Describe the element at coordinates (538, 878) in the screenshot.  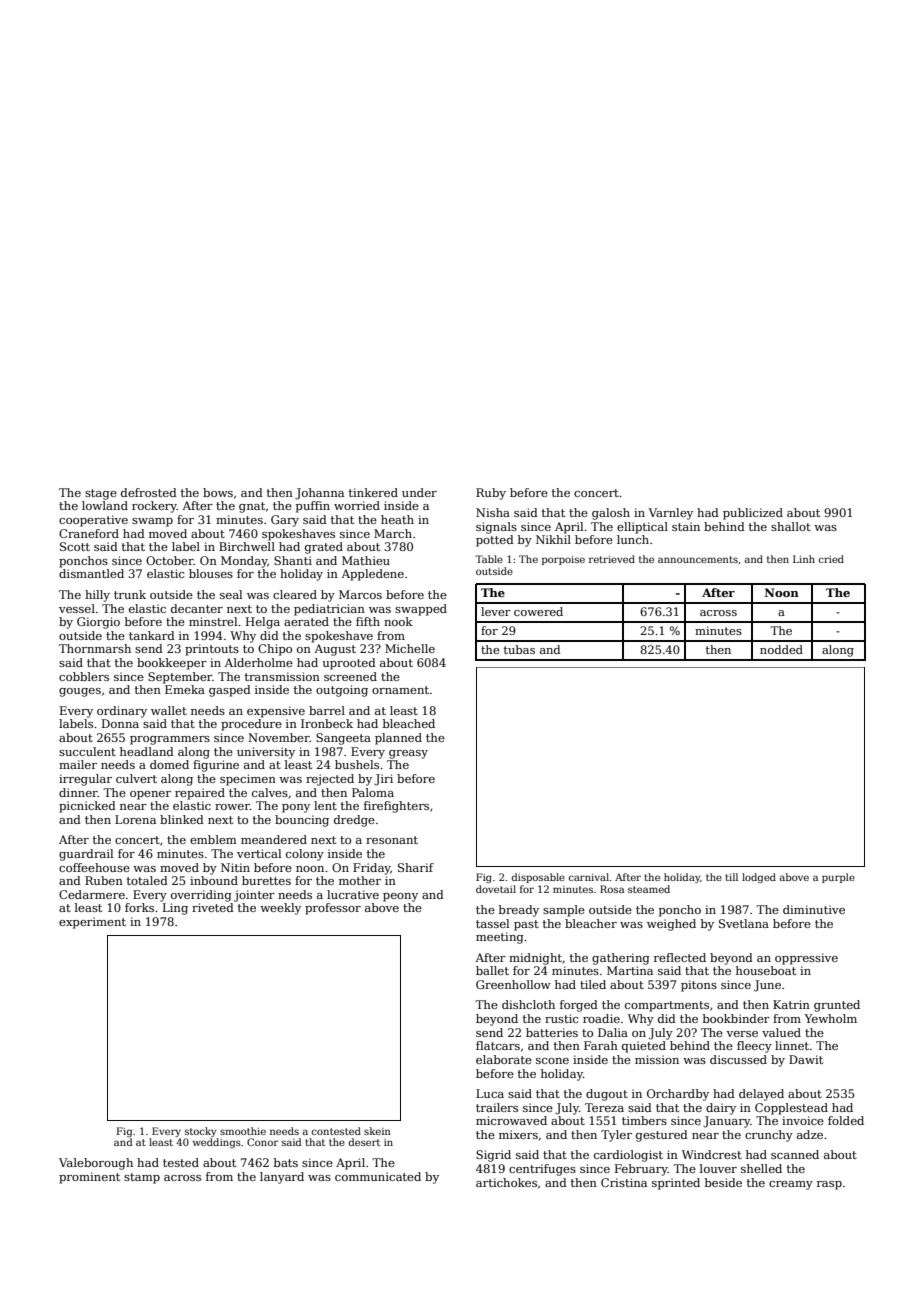
I see `disposable` at that location.
